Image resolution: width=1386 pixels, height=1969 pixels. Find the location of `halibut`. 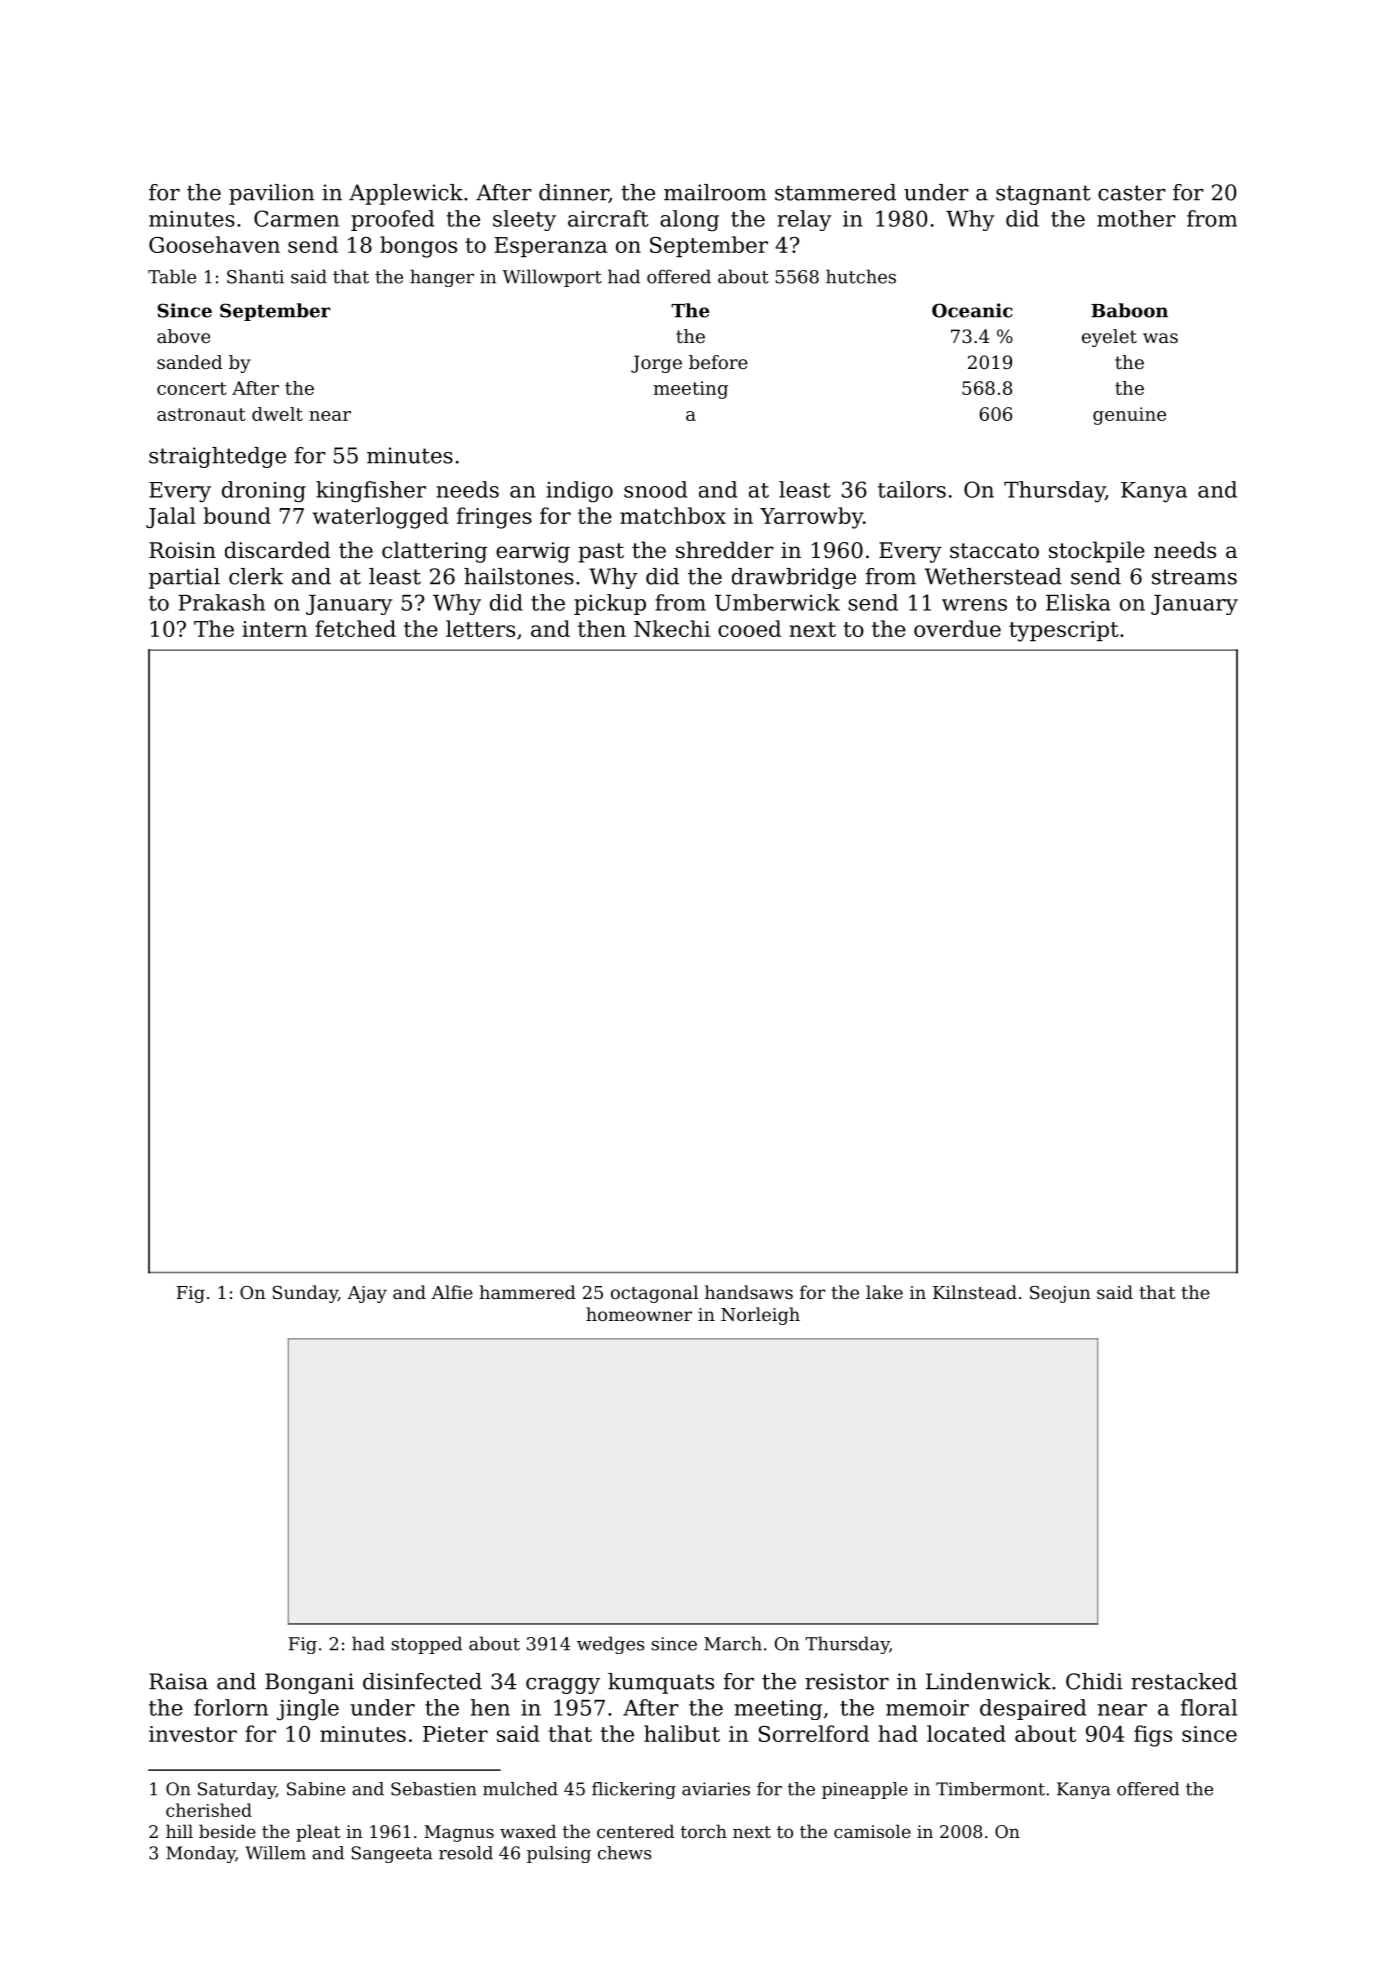

halibut is located at coordinates (682, 1733).
